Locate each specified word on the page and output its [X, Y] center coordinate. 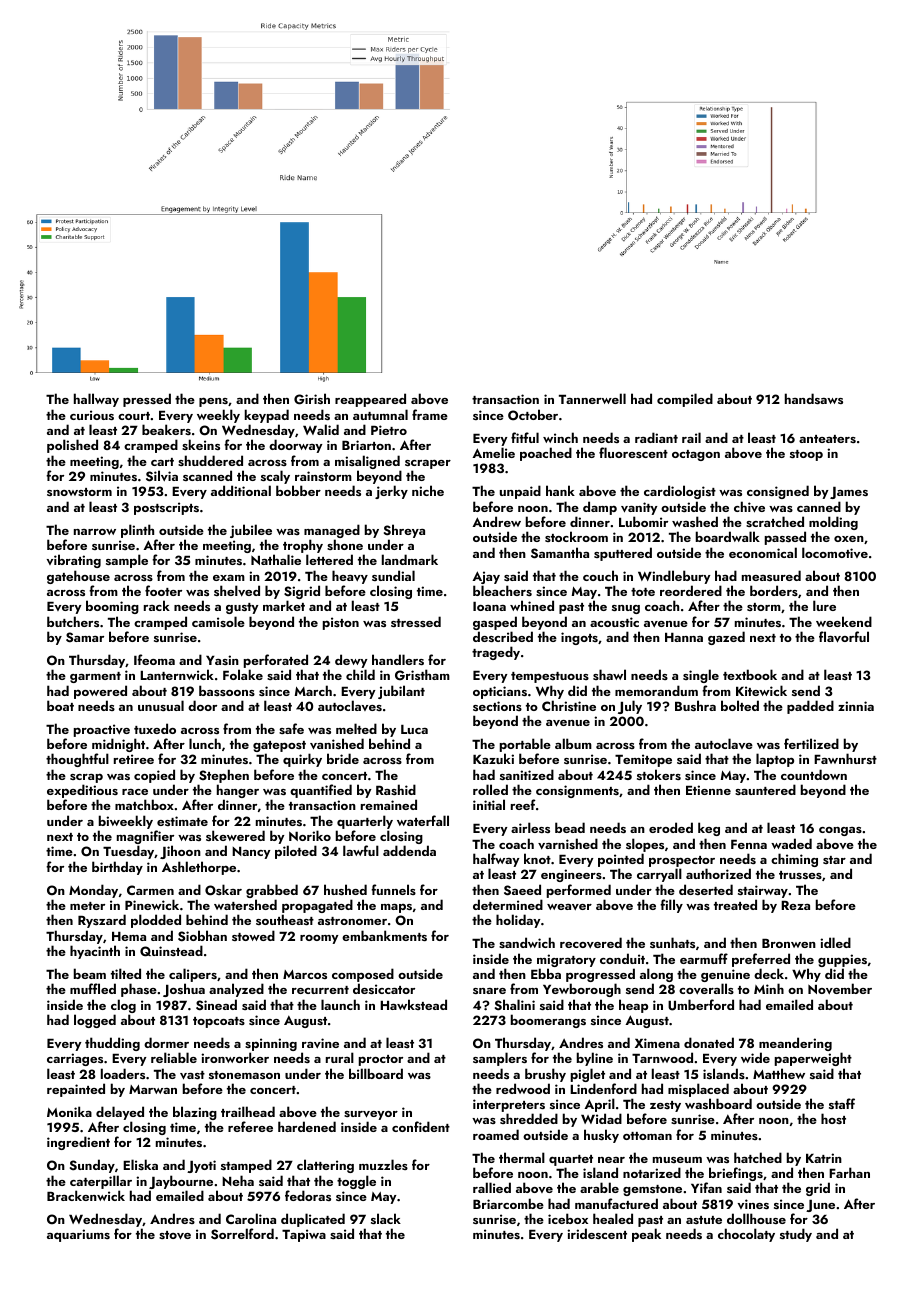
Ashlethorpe [199, 868]
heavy [350, 577]
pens [213, 402]
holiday [518, 921]
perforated [276, 661]
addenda [409, 851]
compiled [685, 400]
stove [175, 1235]
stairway [763, 891]
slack [386, 1218]
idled [835, 942]
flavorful [844, 637]
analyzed [236, 990]
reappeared [370, 400]
